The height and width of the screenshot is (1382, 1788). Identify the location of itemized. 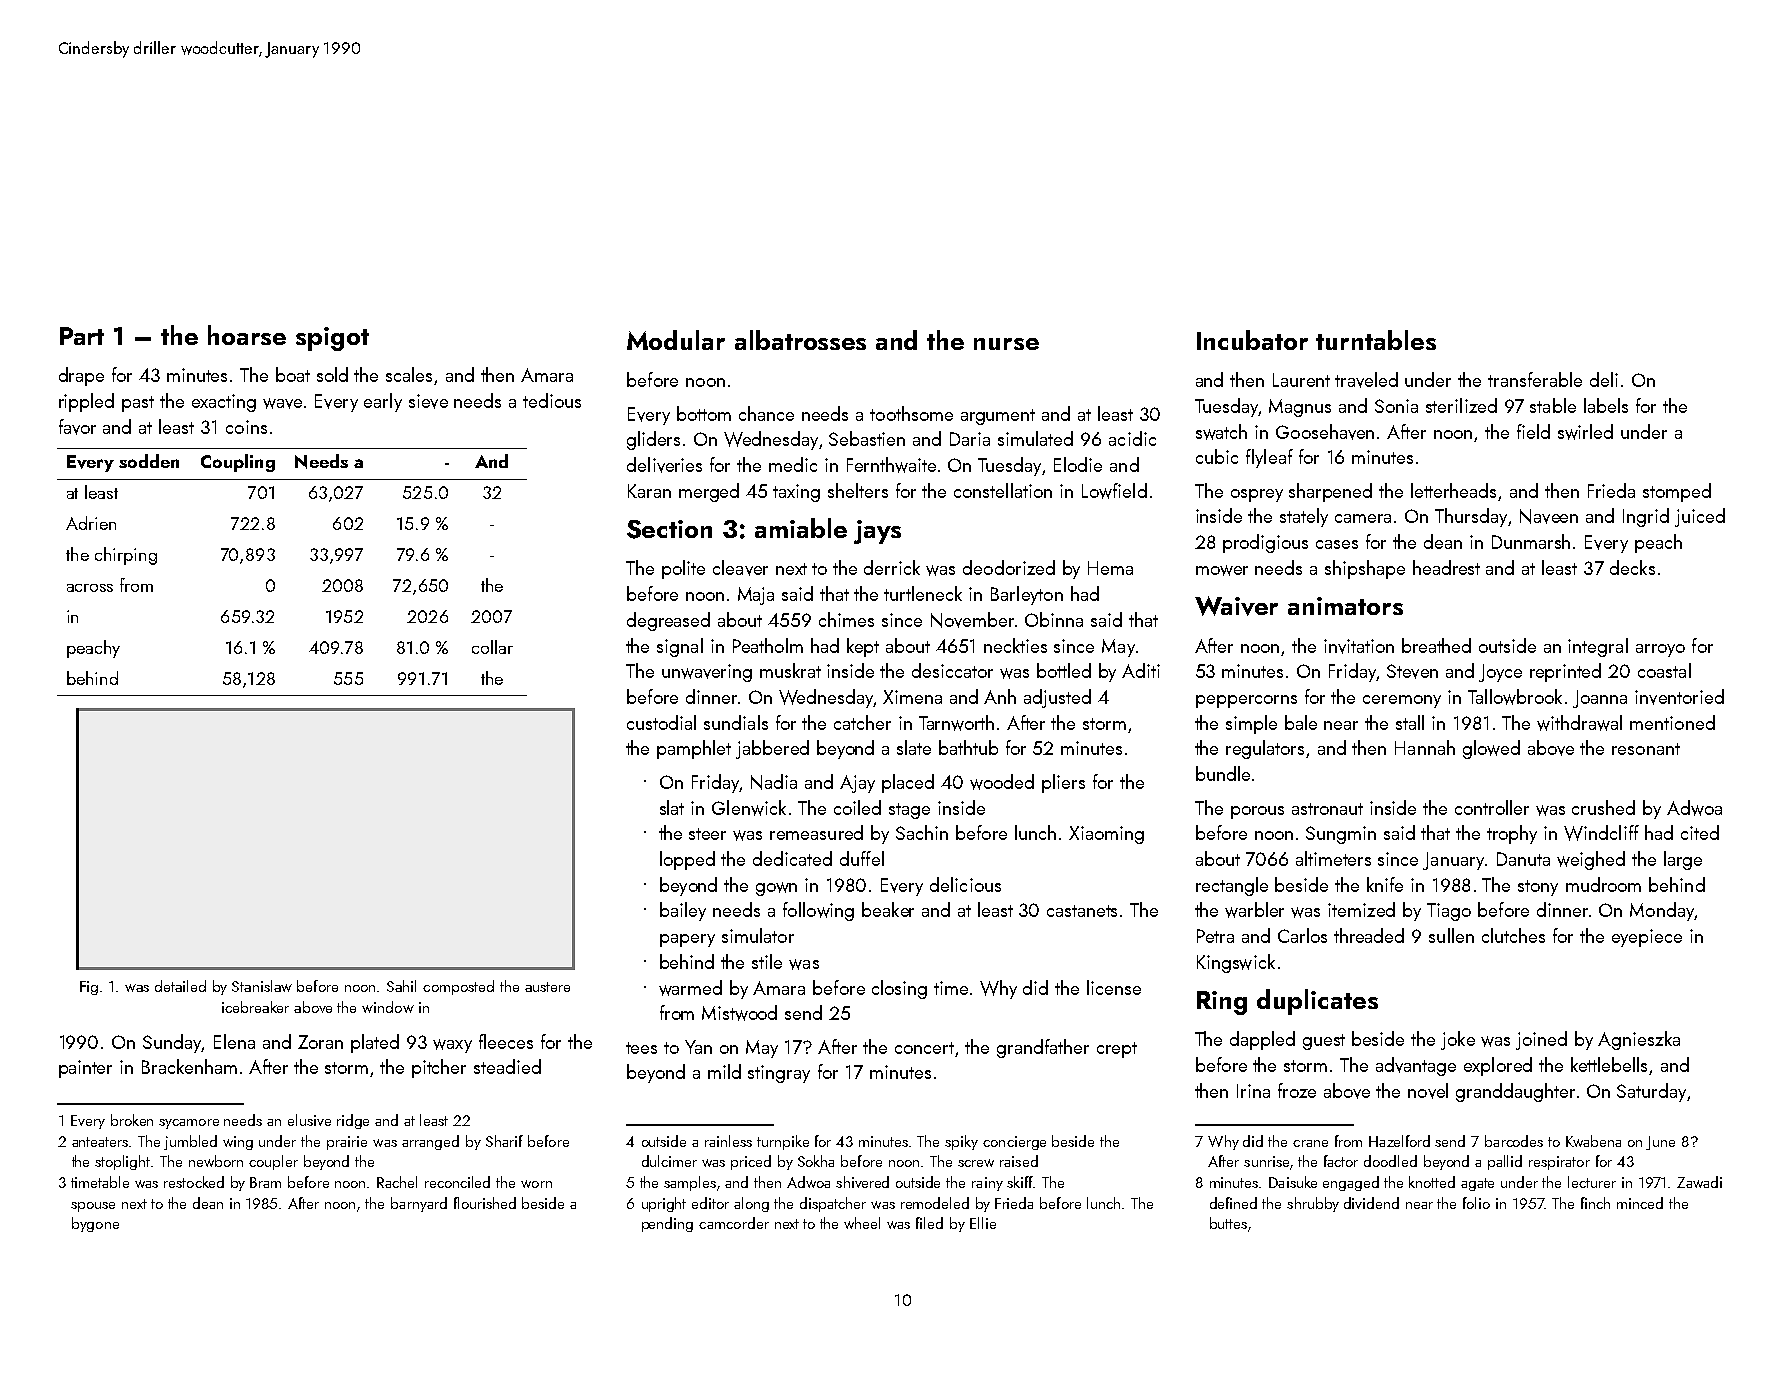
(1361, 909).
